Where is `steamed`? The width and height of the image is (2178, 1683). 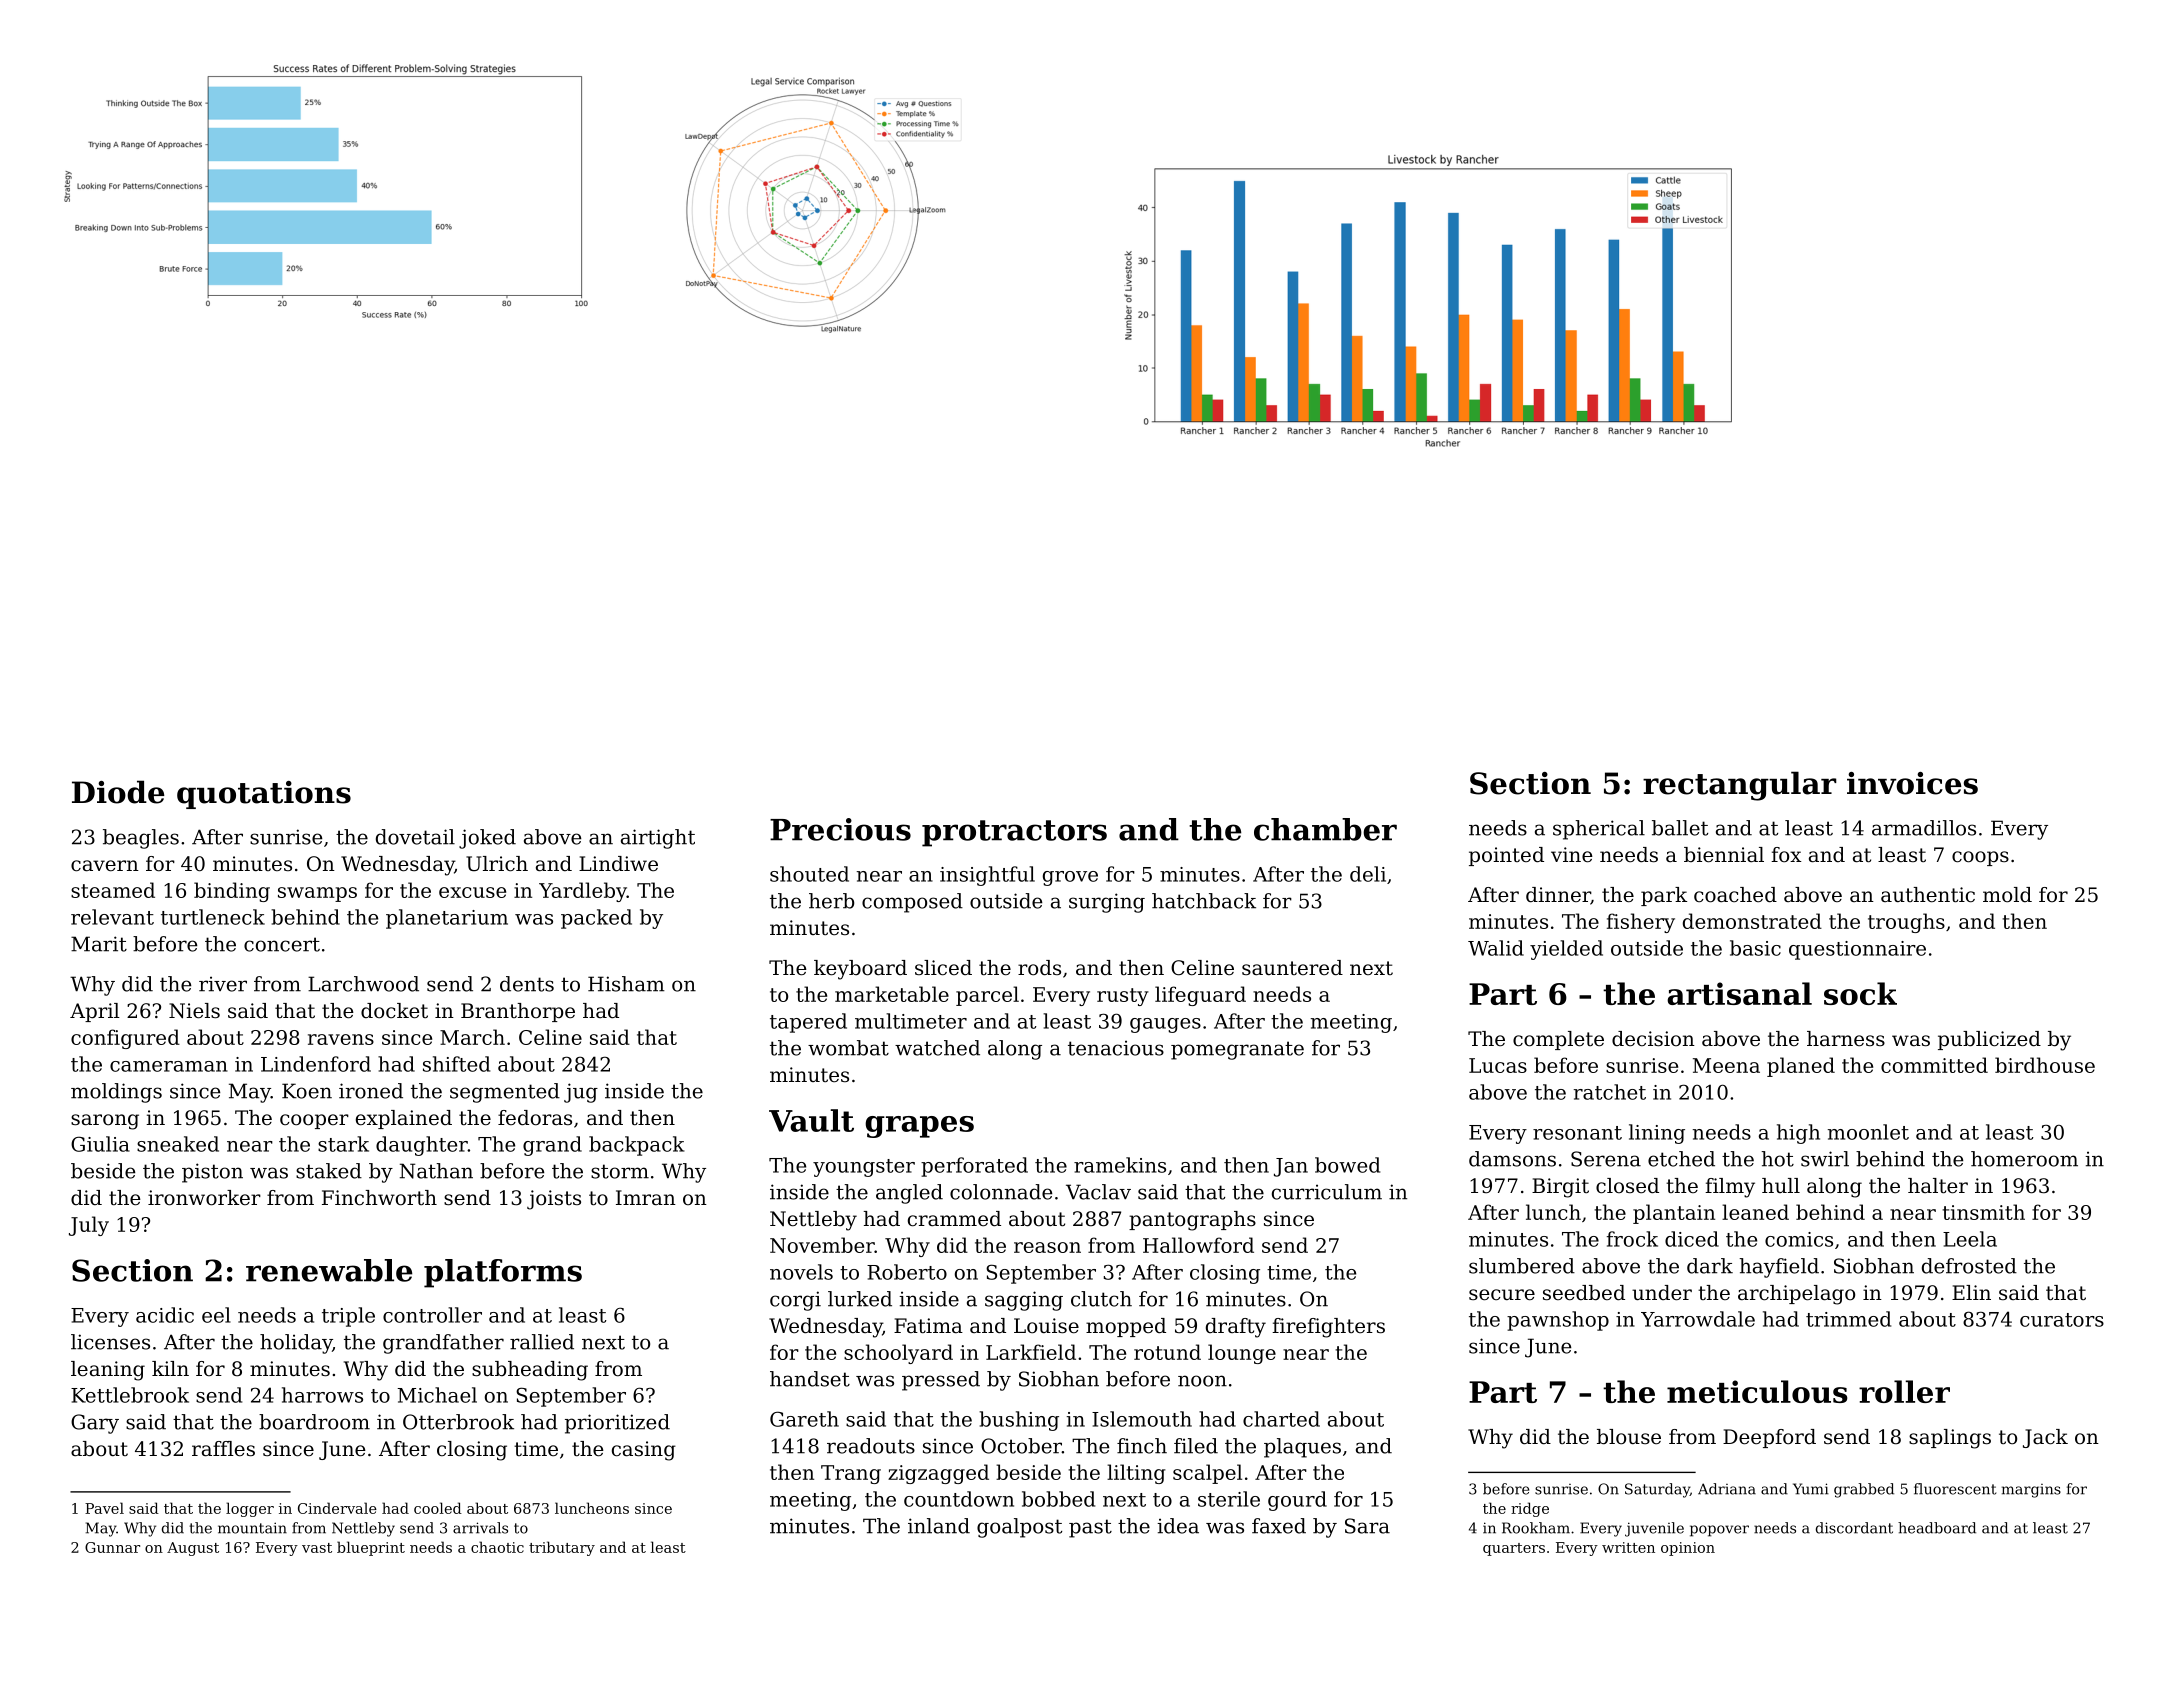
steamed is located at coordinates (113, 890).
